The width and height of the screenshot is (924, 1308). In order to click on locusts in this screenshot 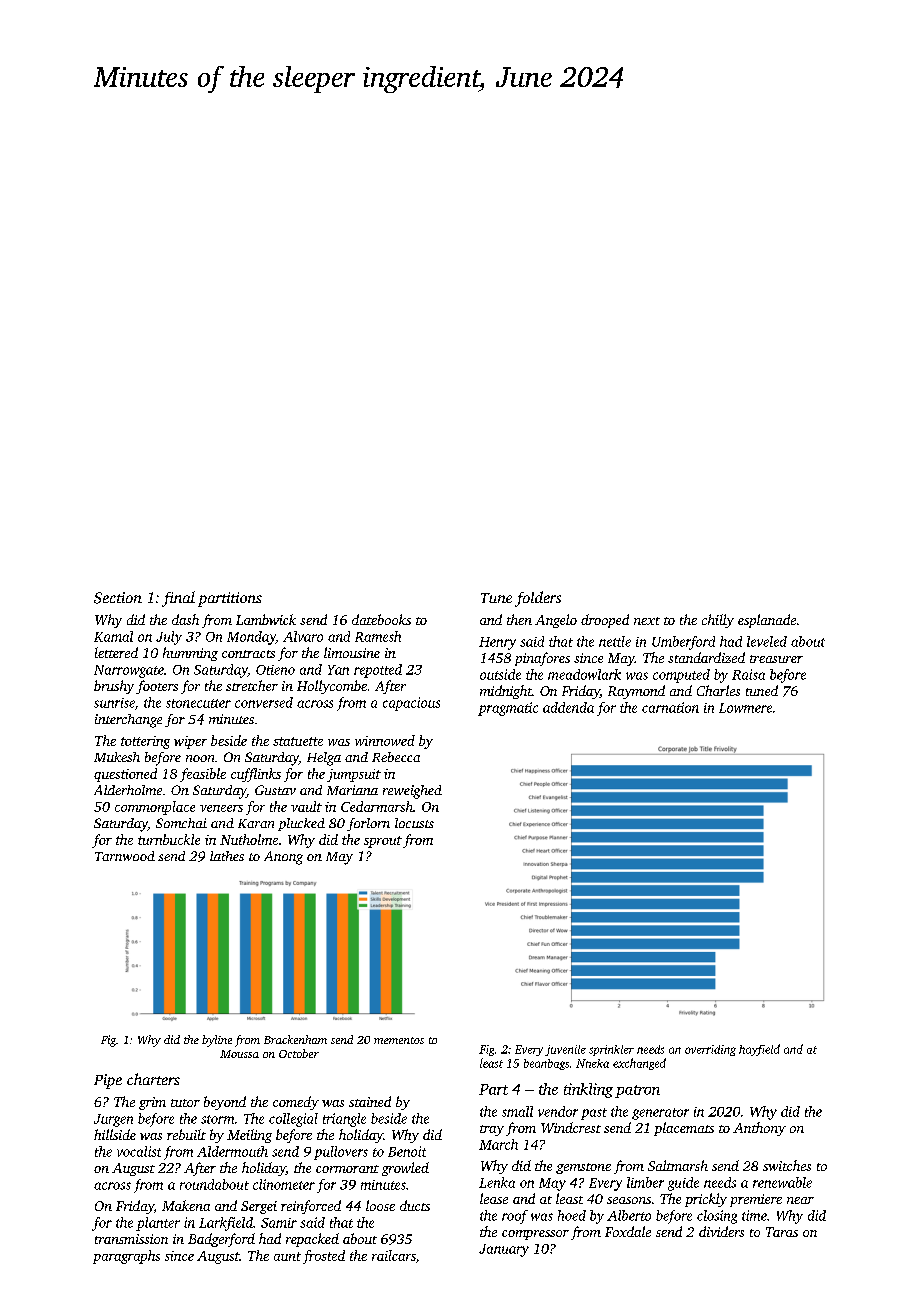, I will do `click(414, 823)`.
